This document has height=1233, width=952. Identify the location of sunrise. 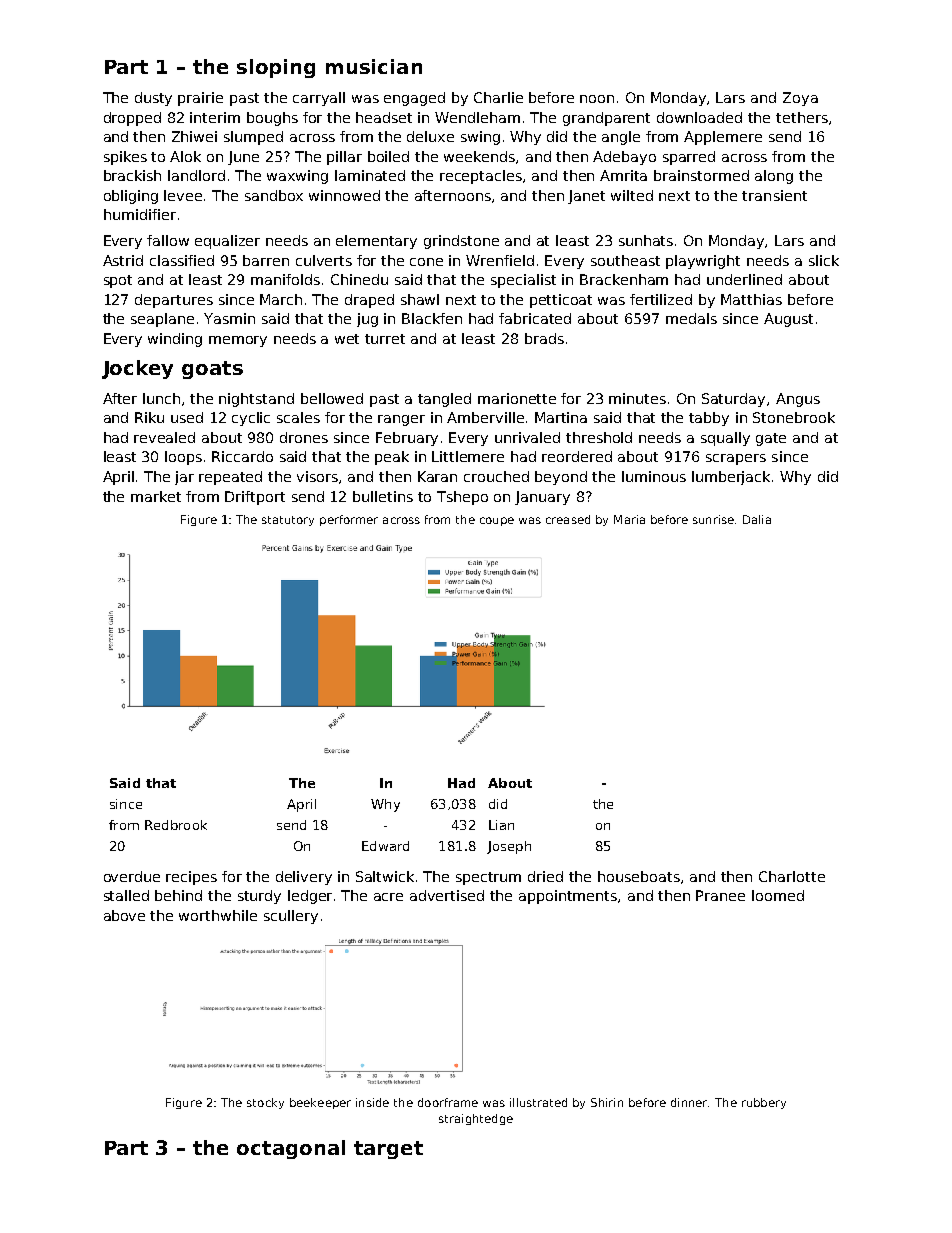
(713, 519).
